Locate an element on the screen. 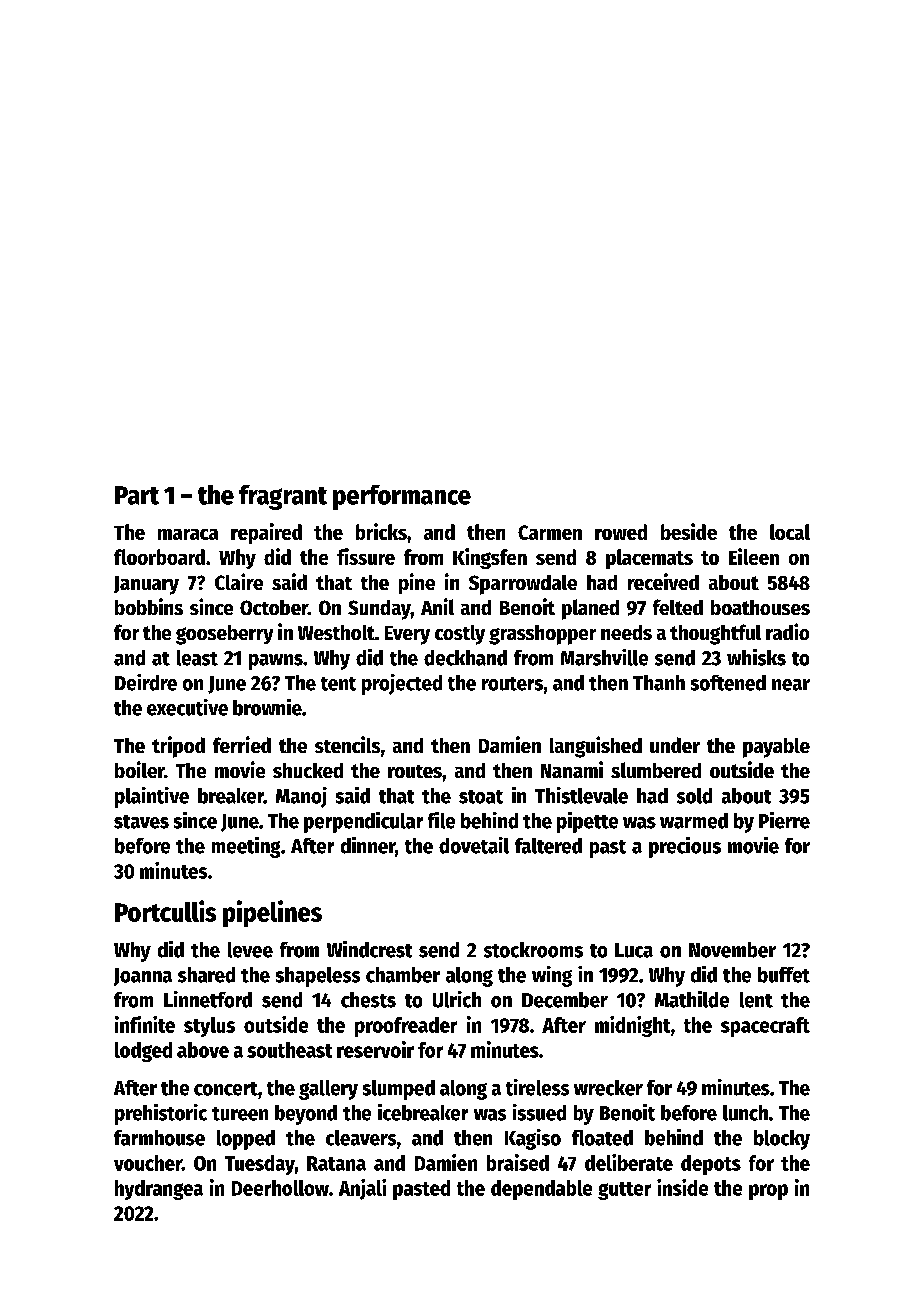 The height and width of the screenshot is (1314, 924). precious is located at coordinates (685, 847).
